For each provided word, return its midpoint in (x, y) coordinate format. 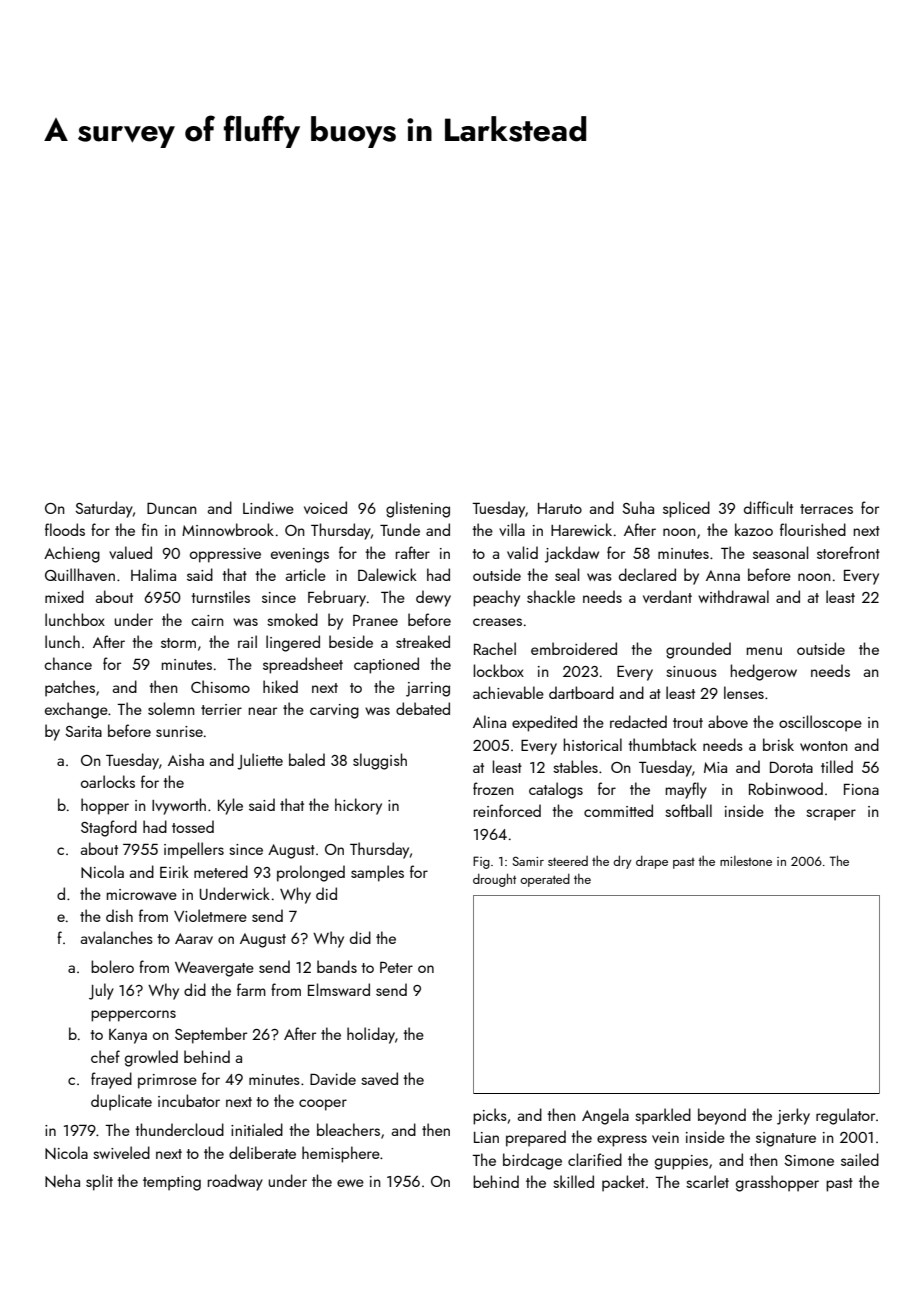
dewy (433, 598)
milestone (746, 861)
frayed (111, 1080)
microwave (142, 894)
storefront (848, 552)
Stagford (109, 828)
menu (764, 651)
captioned (386, 665)
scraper (831, 815)
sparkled (663, 1116)
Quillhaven (80, 574)
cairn (207, 620)
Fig (481, 862)
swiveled (121, 1152)
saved (379, 1078)
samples (377, 873)
